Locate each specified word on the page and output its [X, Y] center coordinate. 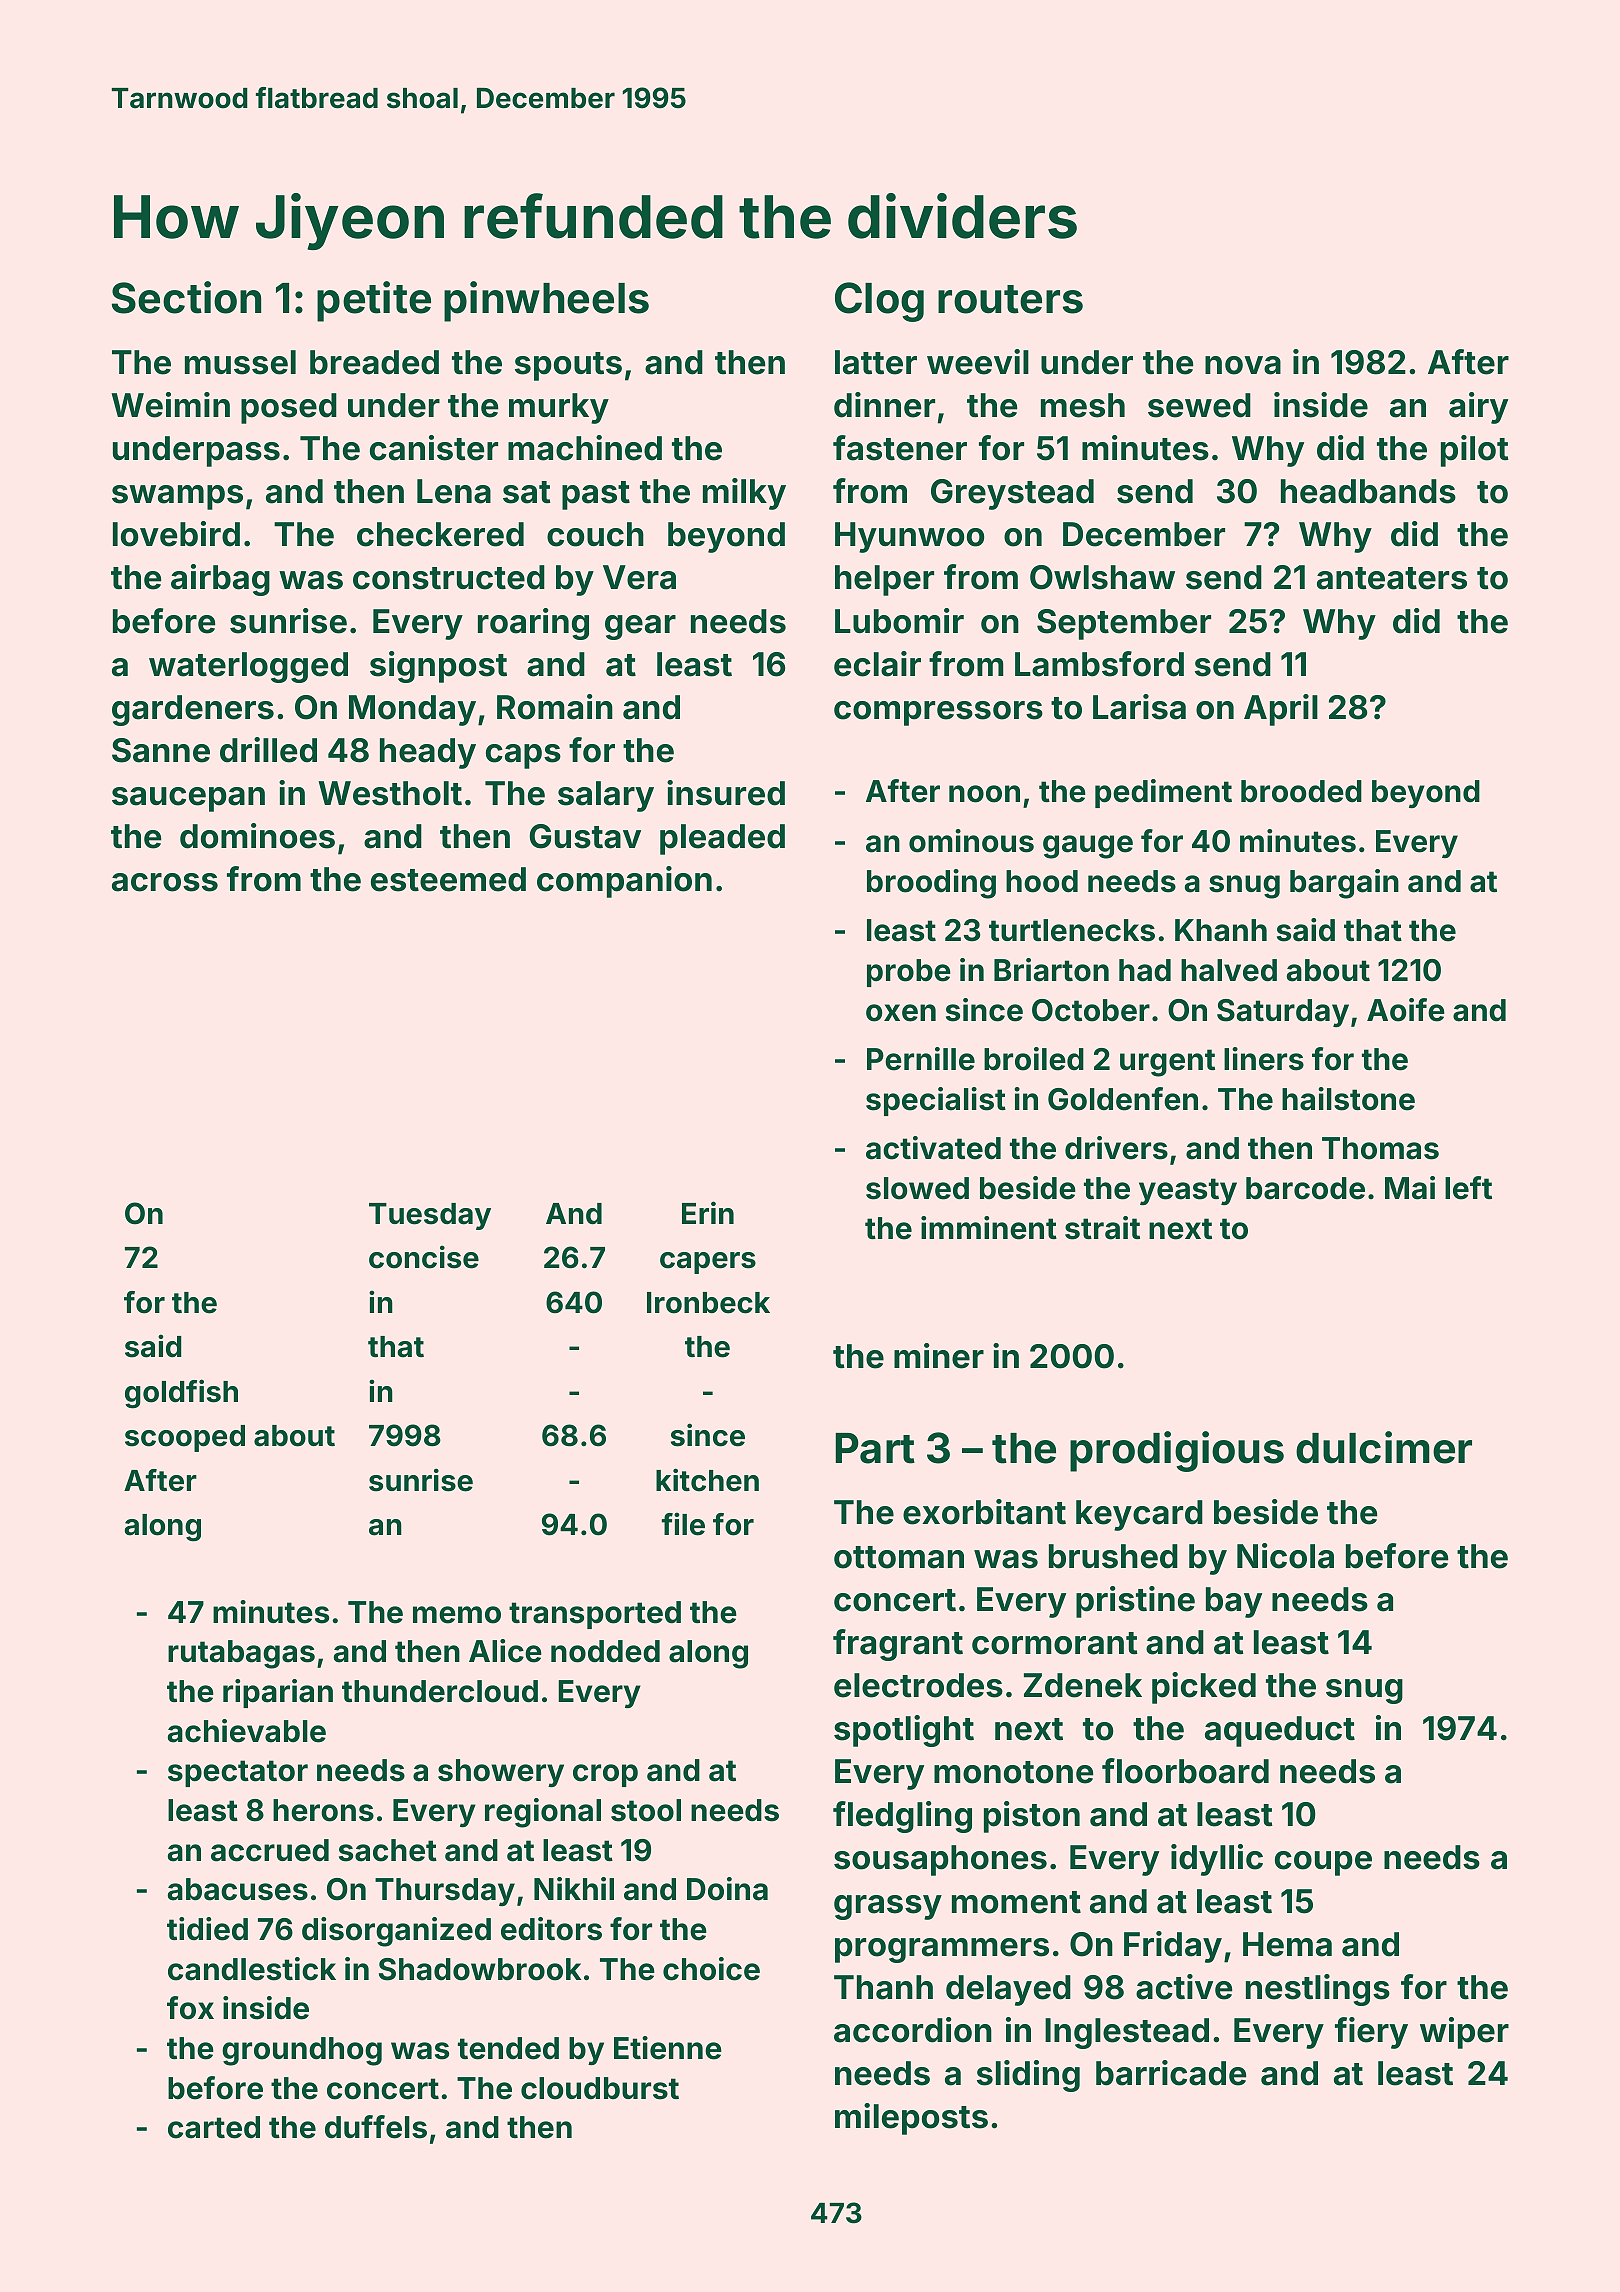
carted [214, 2127]
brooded [1301, 791]
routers [1010, 299]
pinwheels [546, 301]
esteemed [448, 879]
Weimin [170, 405]
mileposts [911, 2119]
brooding [931, 884]
